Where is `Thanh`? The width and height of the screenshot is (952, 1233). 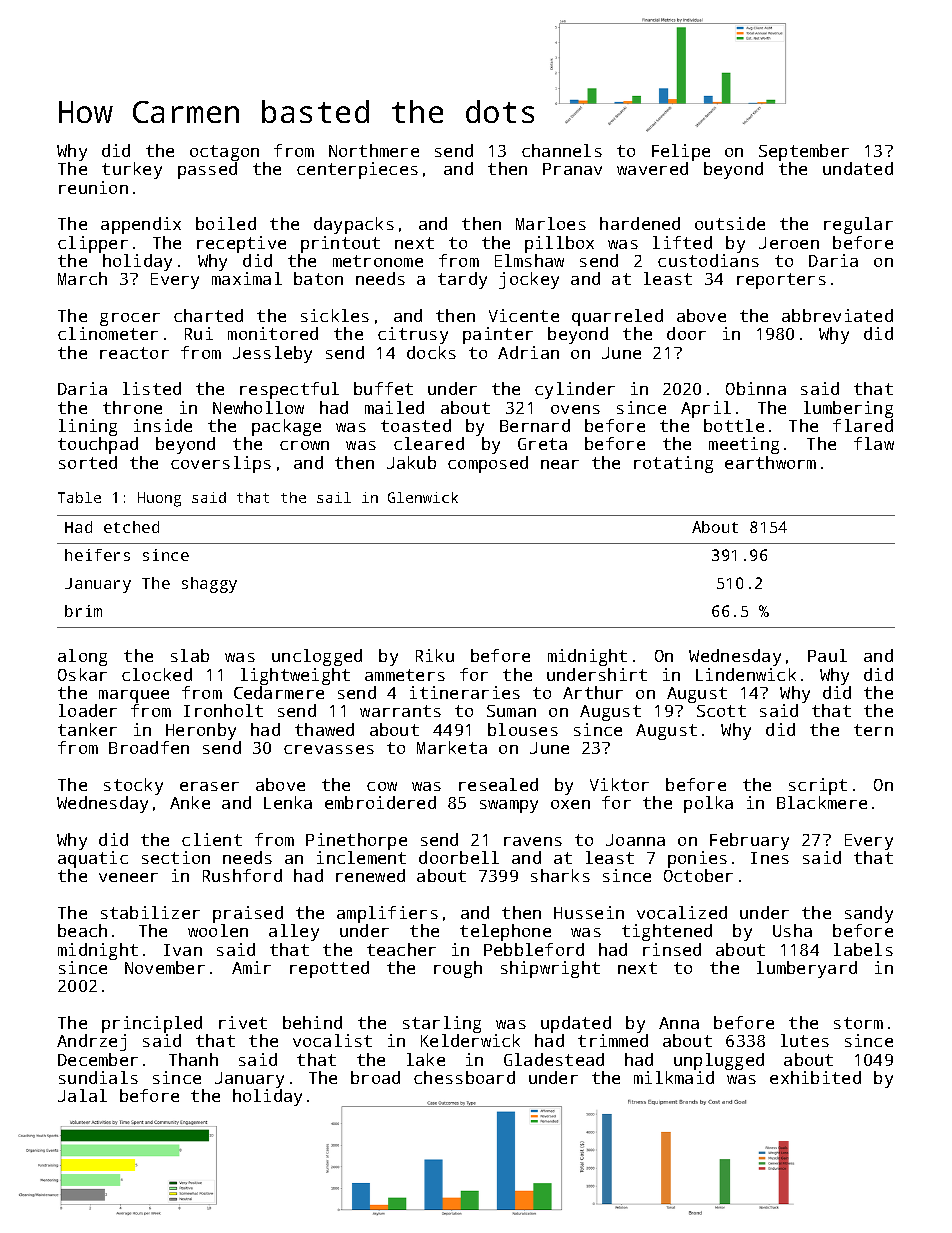
Thanh is located at coordinates (193, 1059).
